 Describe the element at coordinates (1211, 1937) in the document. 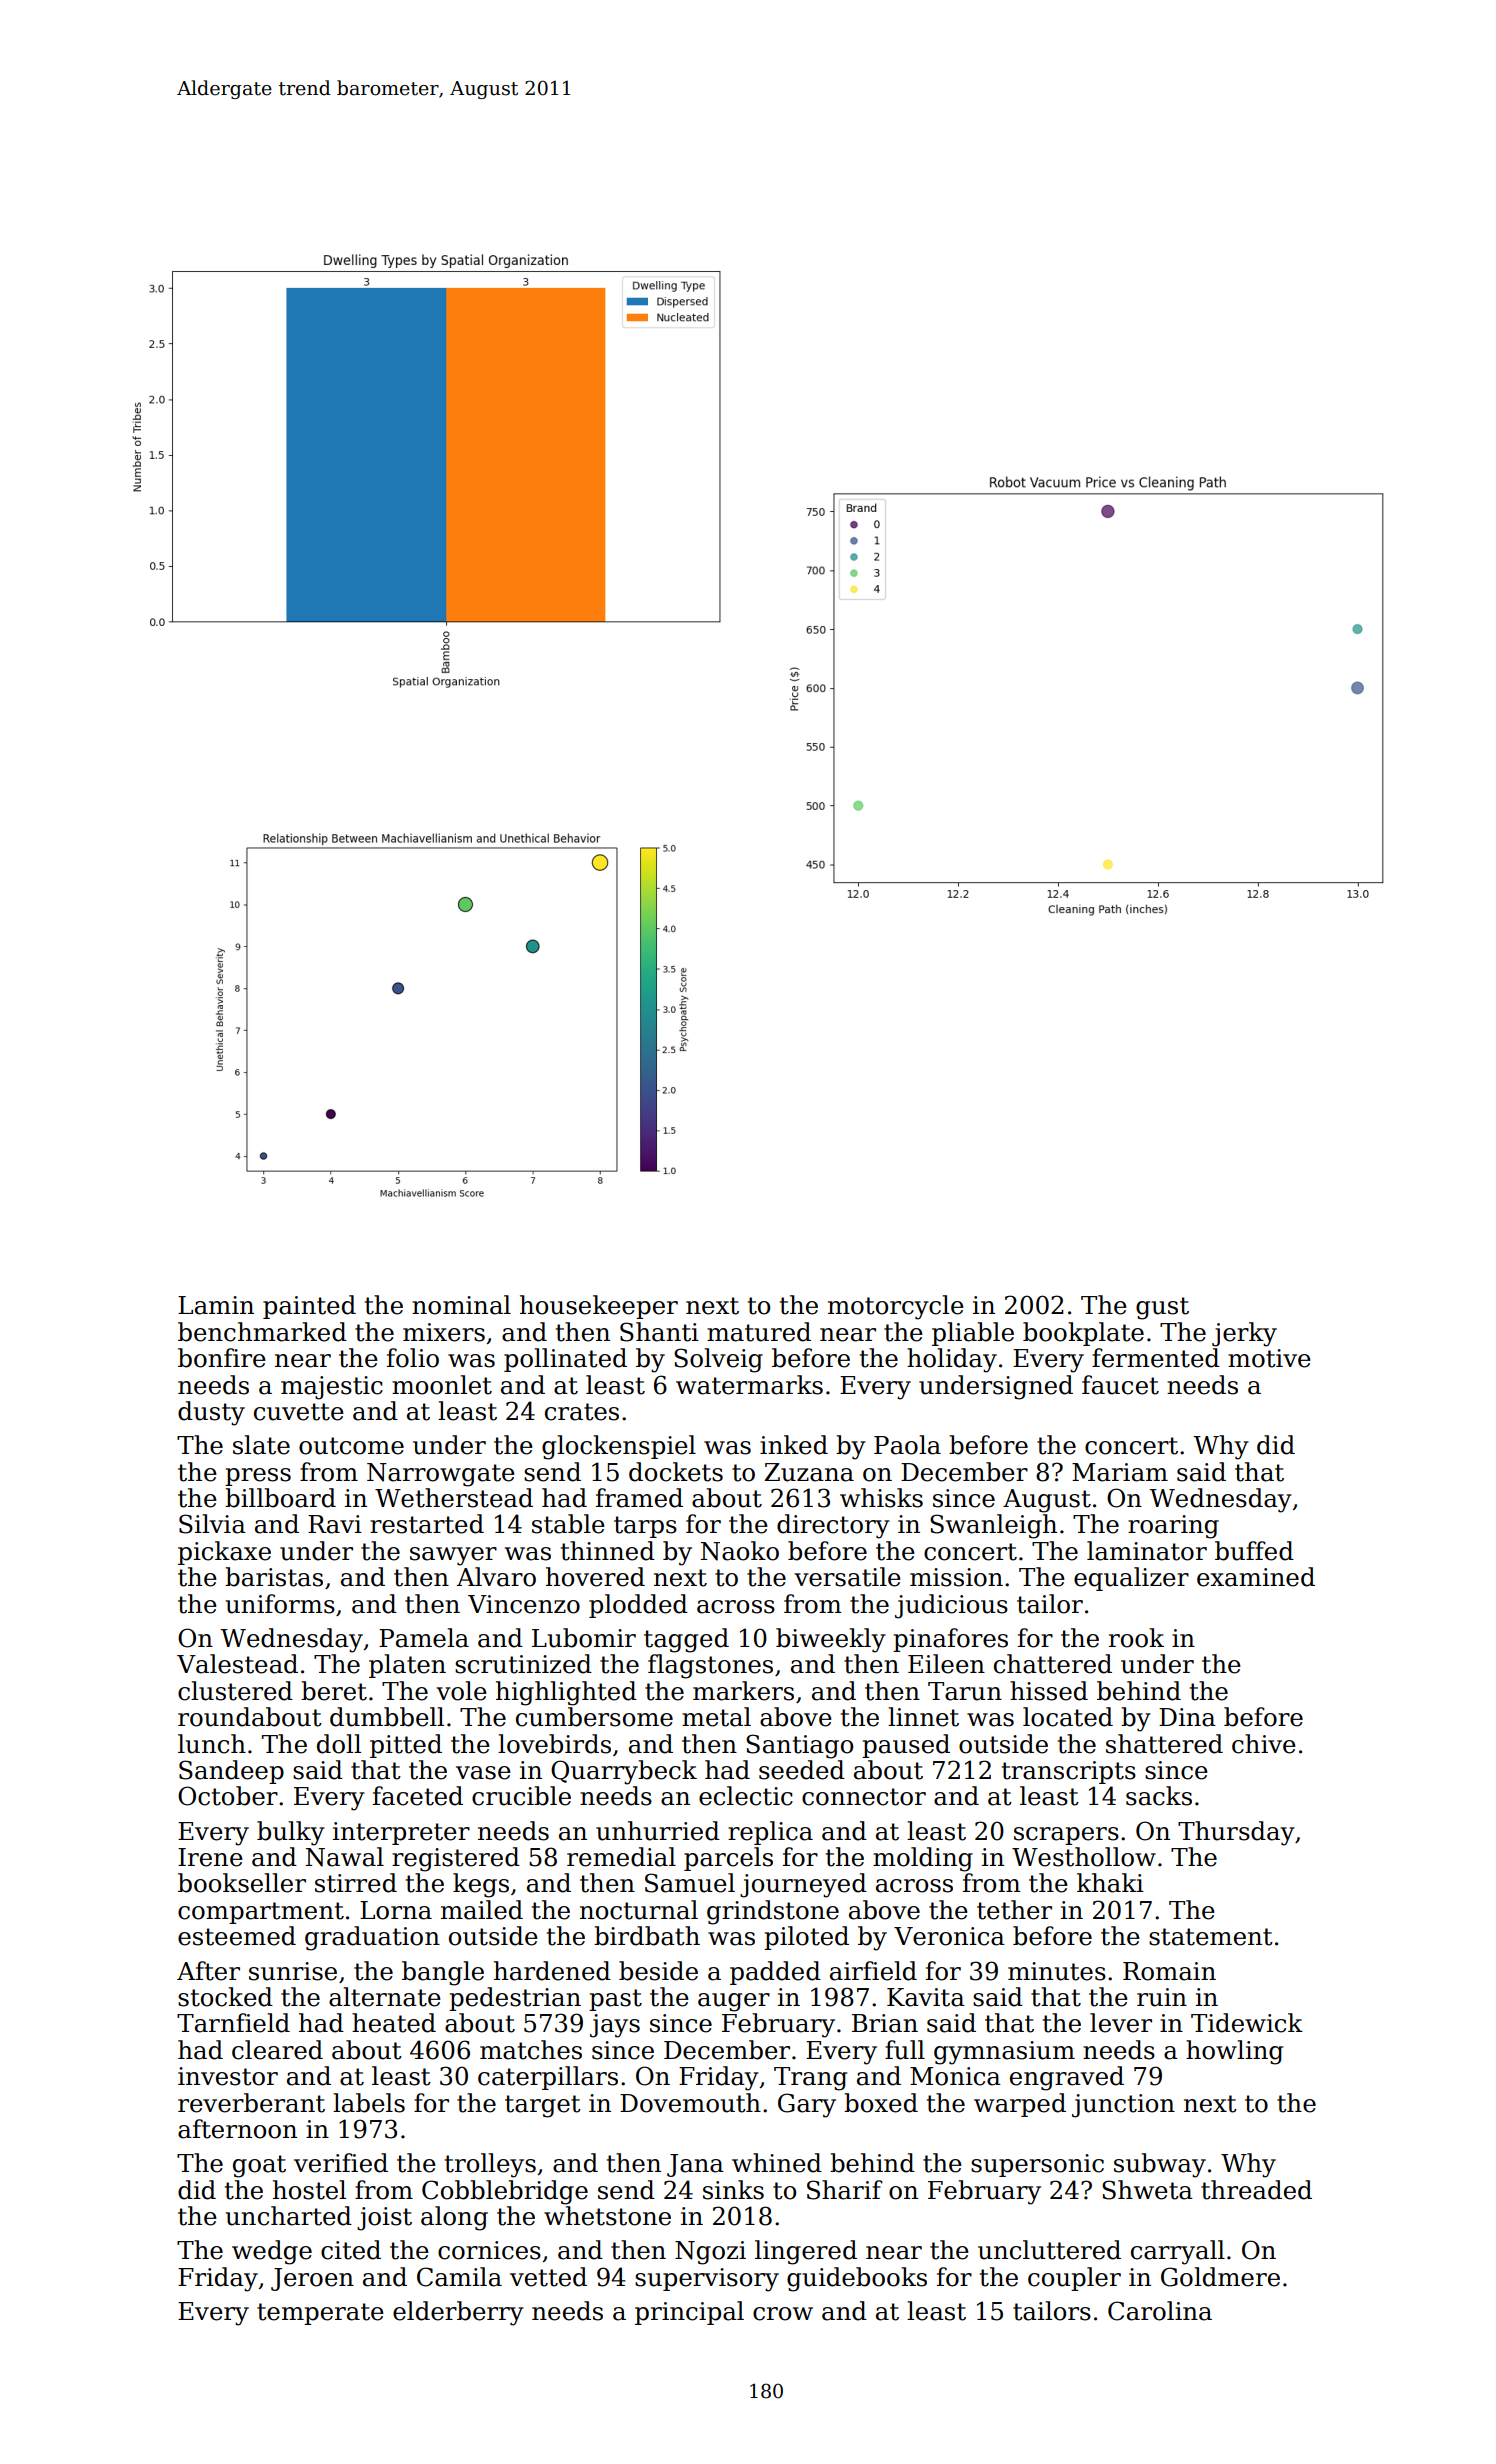

I see `statement` at that location.
